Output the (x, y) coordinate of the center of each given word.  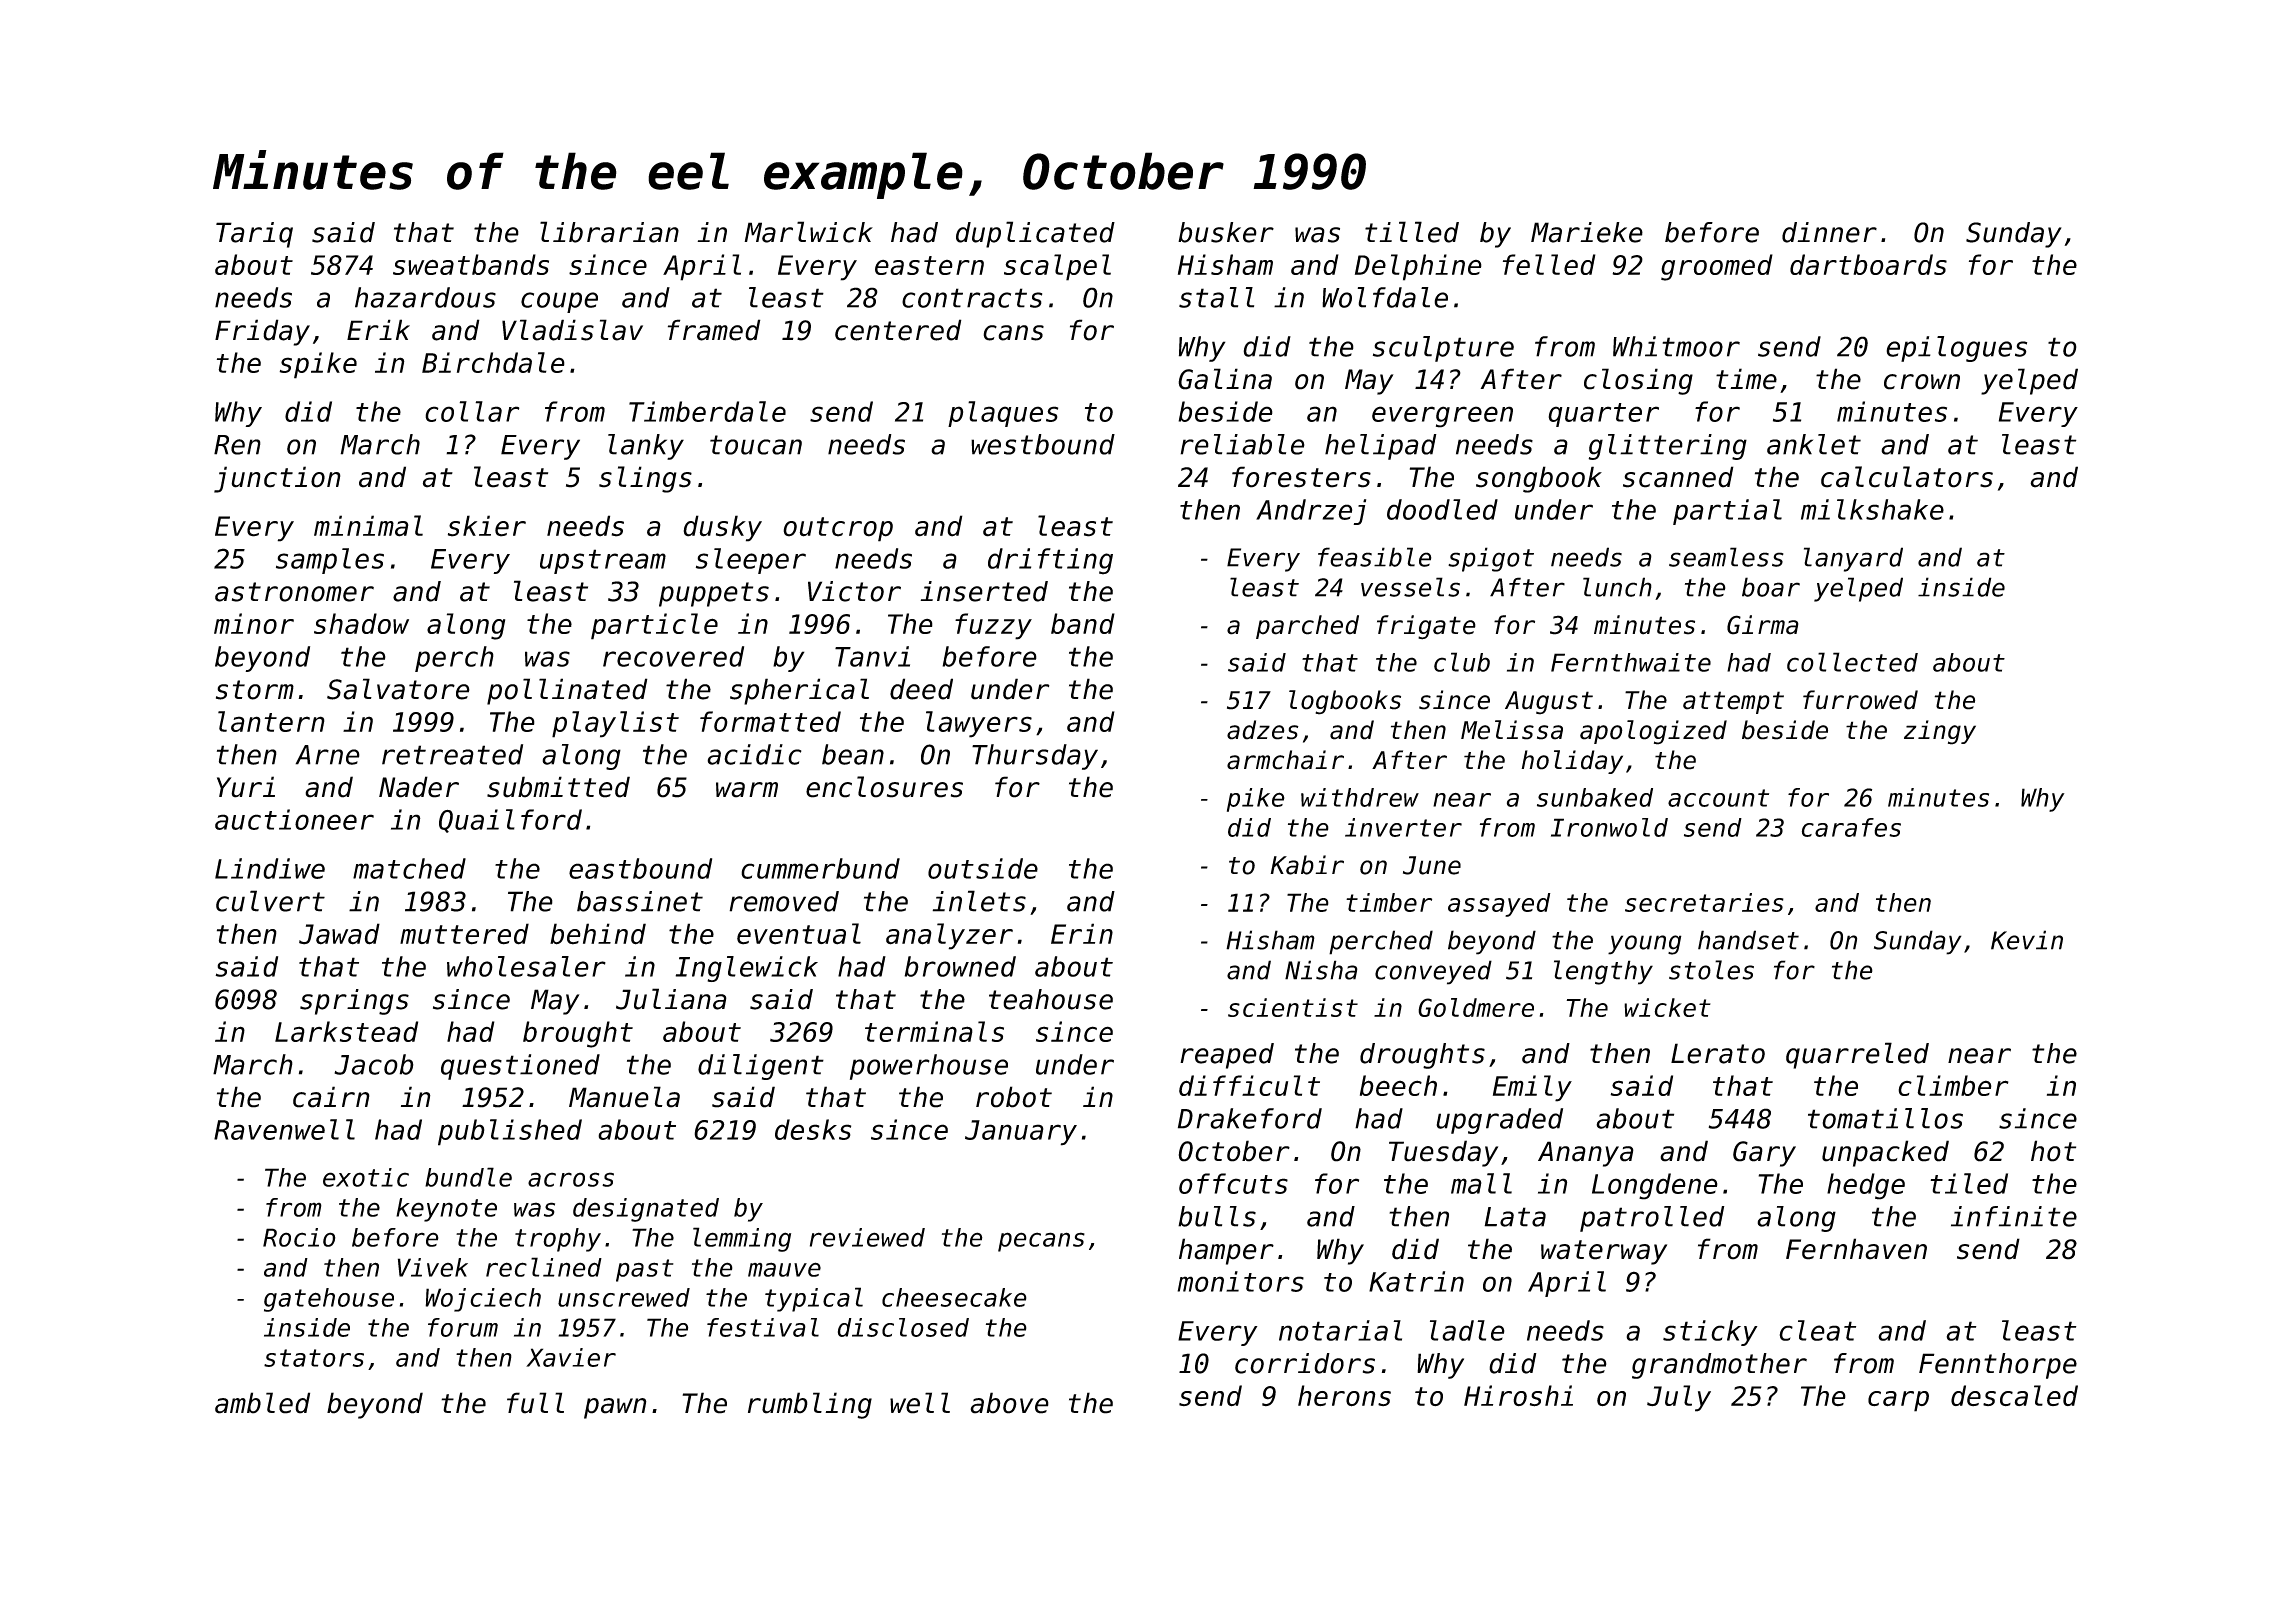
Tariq (254, 235)
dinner (1829, 232)
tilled (1412, 232)
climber (1953, 1085)
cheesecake (954, 1297)
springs (354, 1002)
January (1021, 1133)
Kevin (2027, 940)
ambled (262, 1403)
